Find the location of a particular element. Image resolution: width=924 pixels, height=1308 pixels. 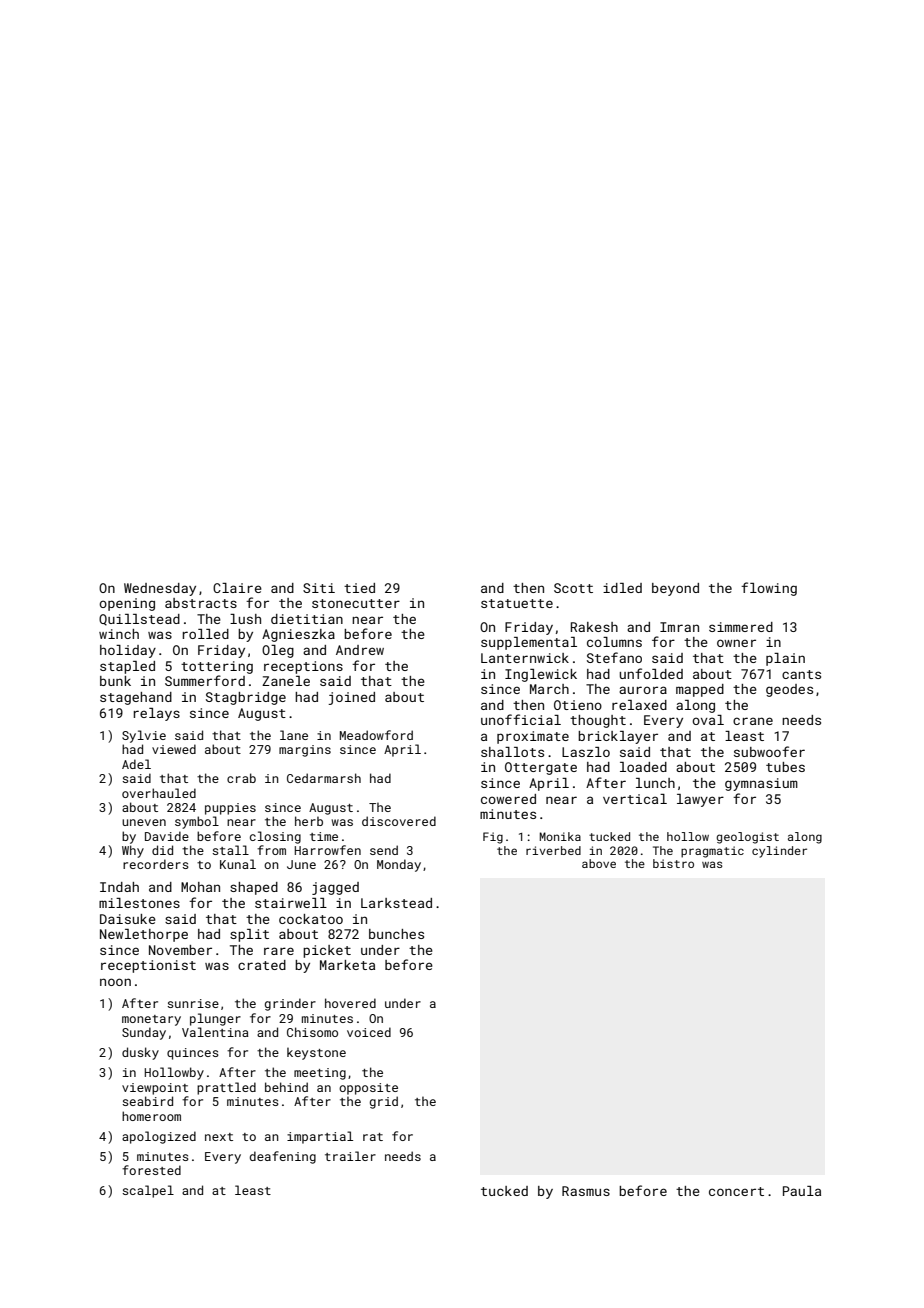

Claire is located at coordinates (237, 588).
